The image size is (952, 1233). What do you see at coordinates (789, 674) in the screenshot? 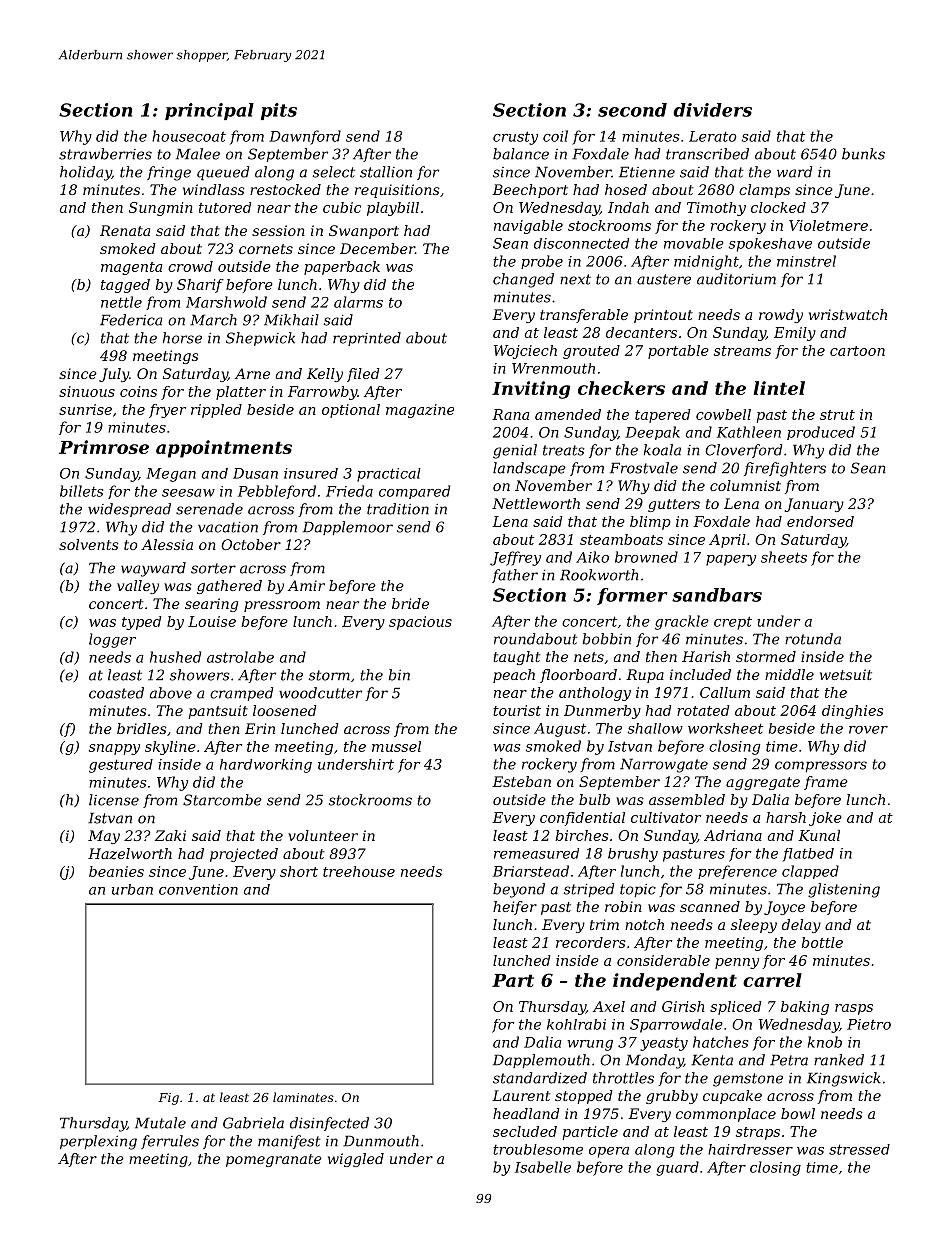
I see `middle` at bounding box center [789, 674].
